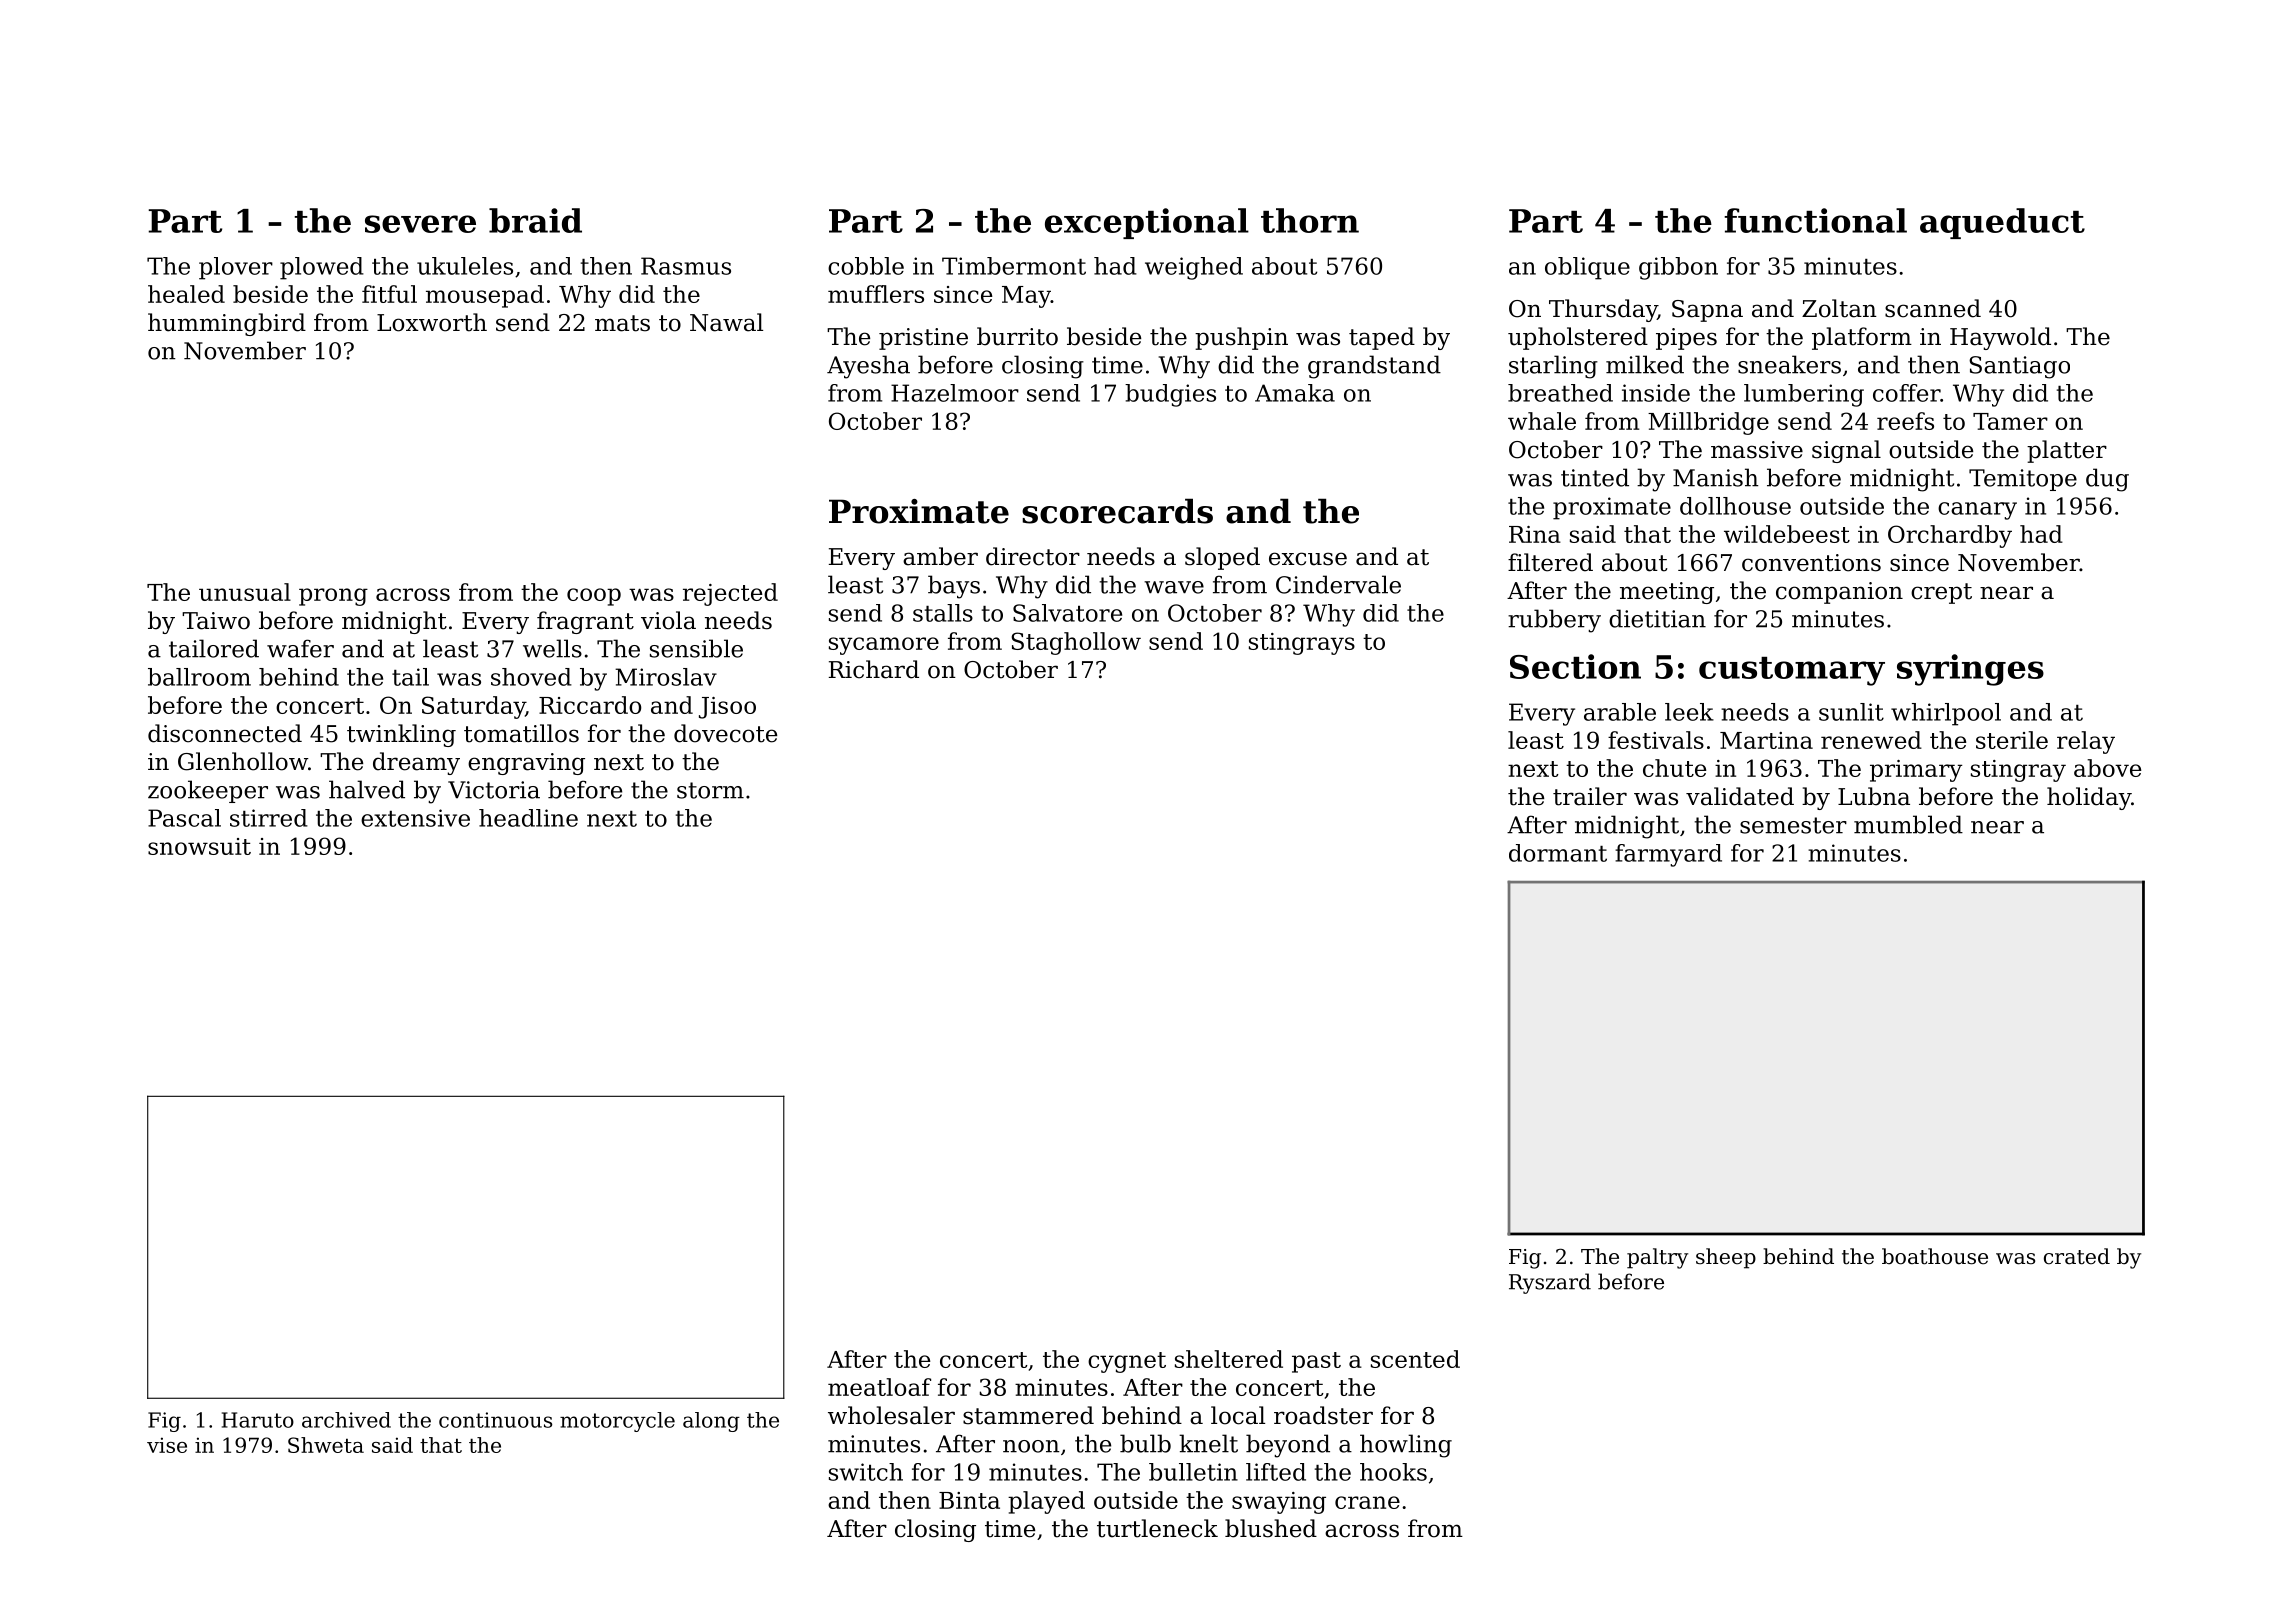  Describe the element at coordinates (940, 556) in the document. I see `amber` at that location.
